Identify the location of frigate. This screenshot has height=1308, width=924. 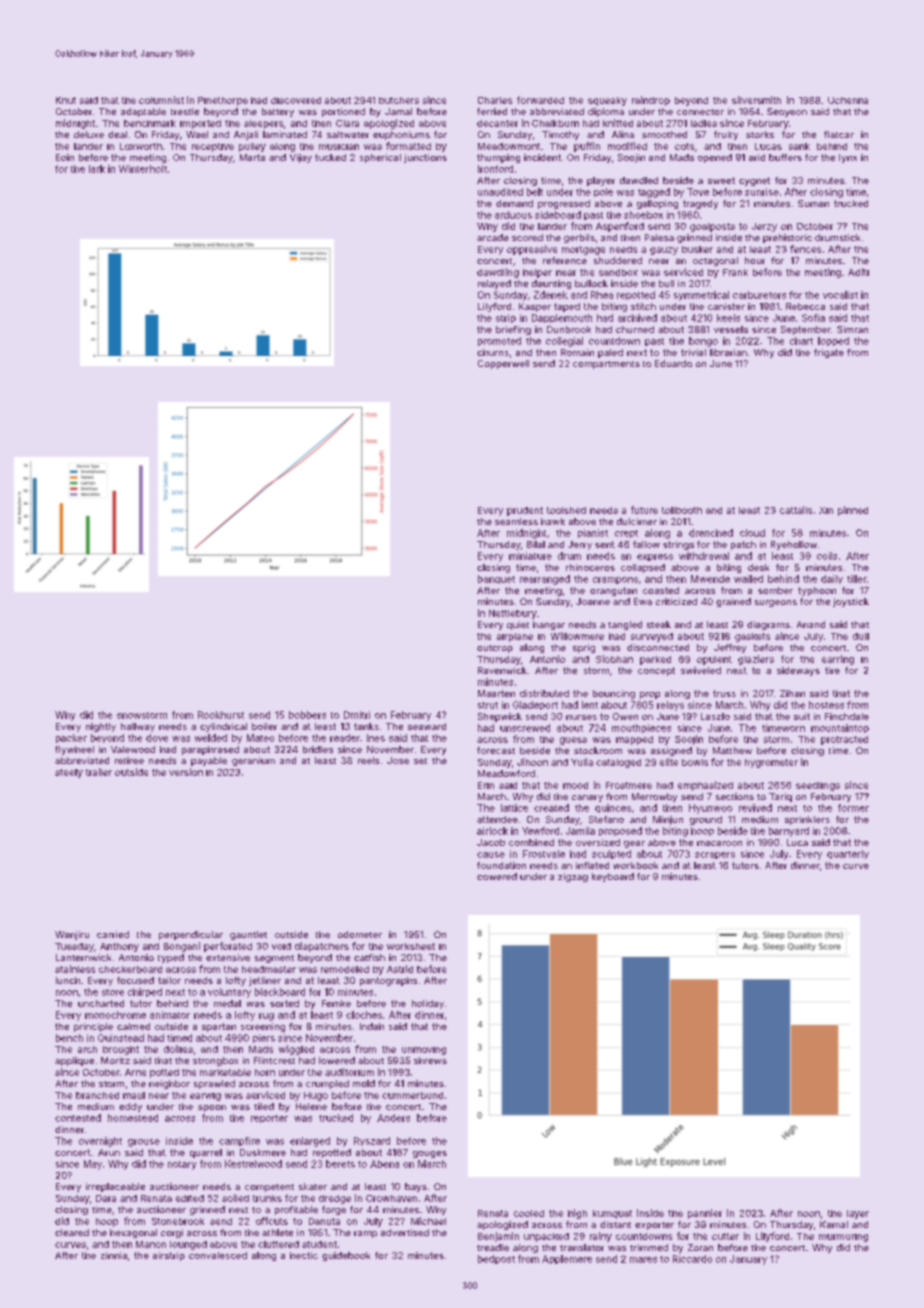
(829, 353).
